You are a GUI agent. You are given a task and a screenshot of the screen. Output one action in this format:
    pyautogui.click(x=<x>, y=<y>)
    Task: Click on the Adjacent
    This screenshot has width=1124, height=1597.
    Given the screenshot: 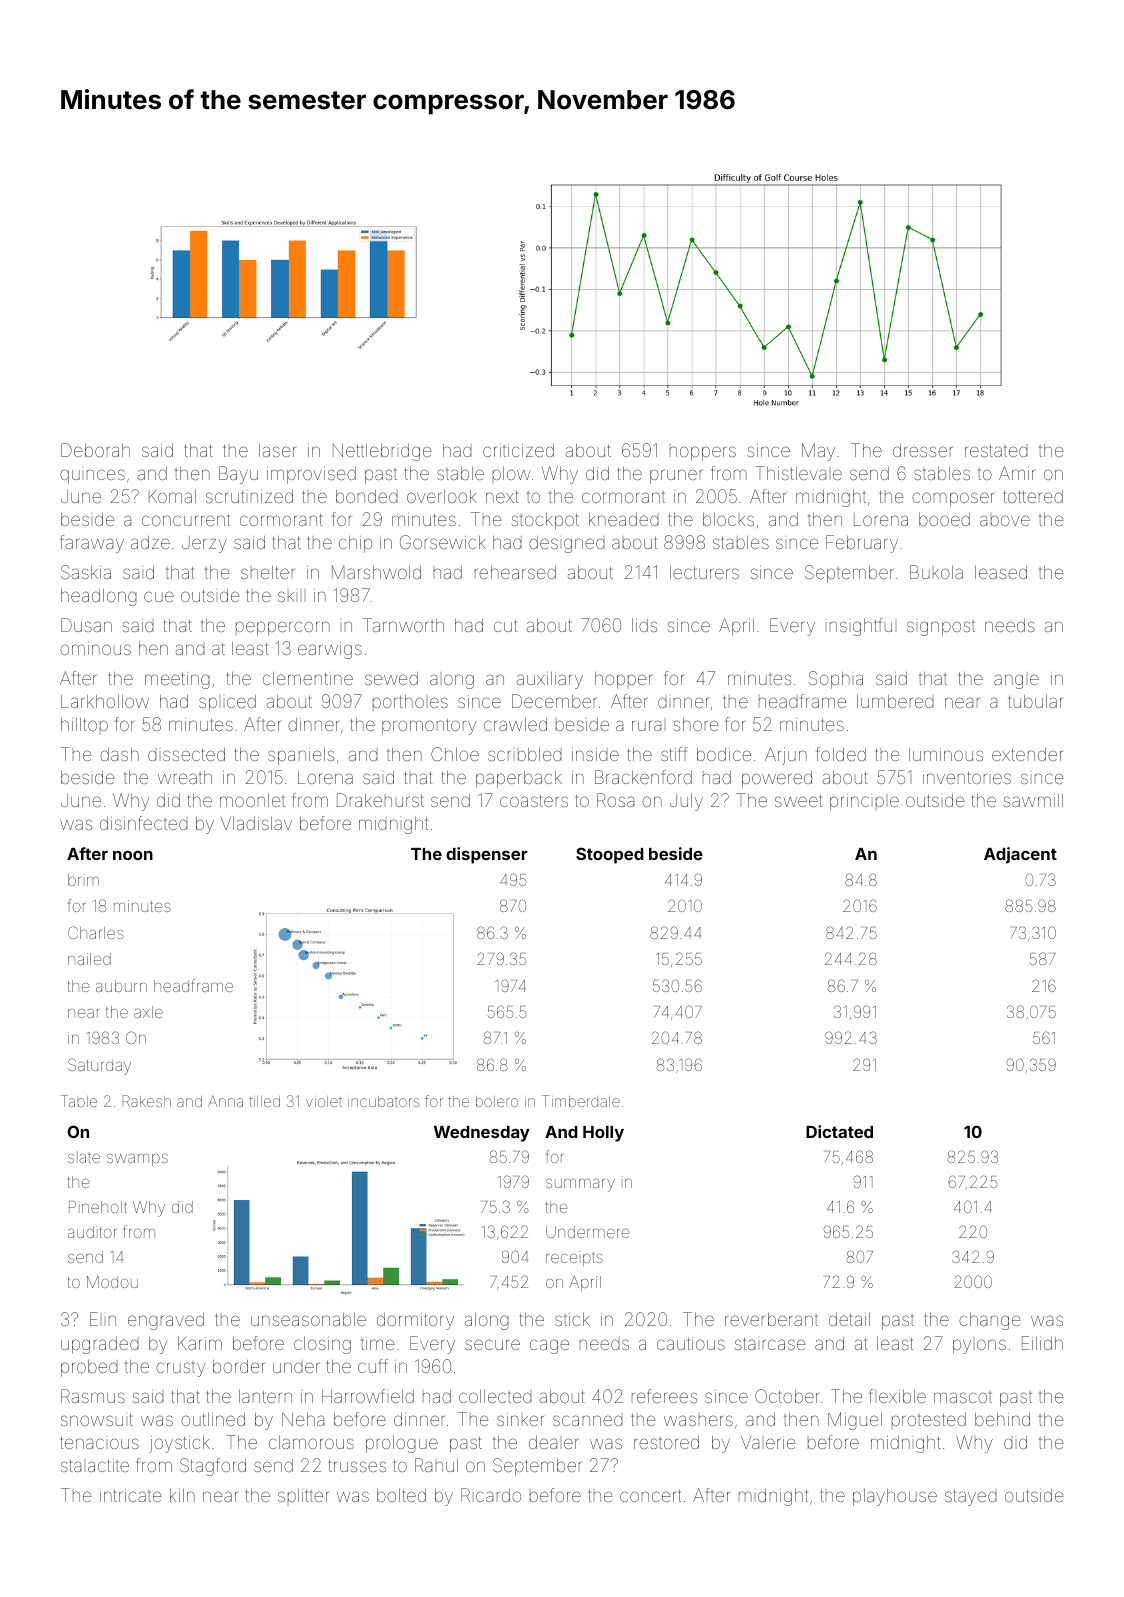 What is the action you would take?
    pyautogui.click(x=1020, y=855)
